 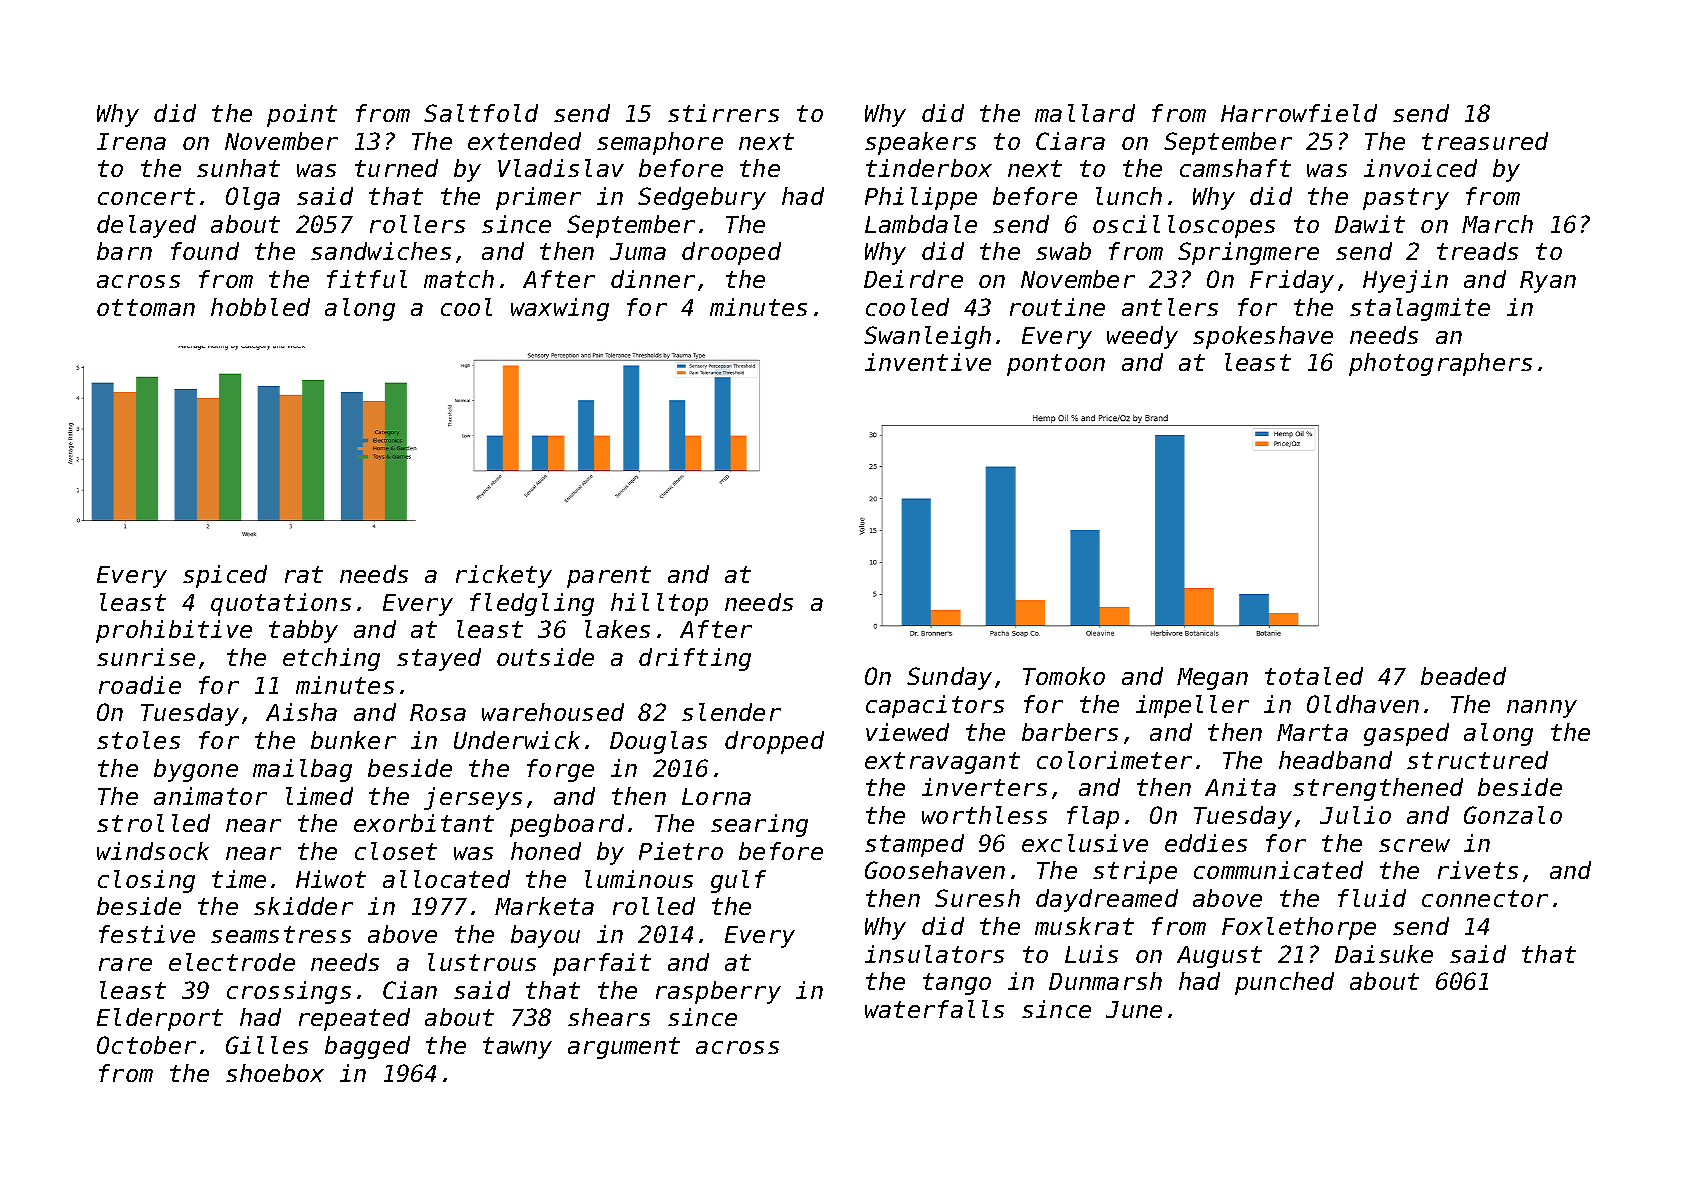 I want to click on punched, so click(x=1284, y=983).
